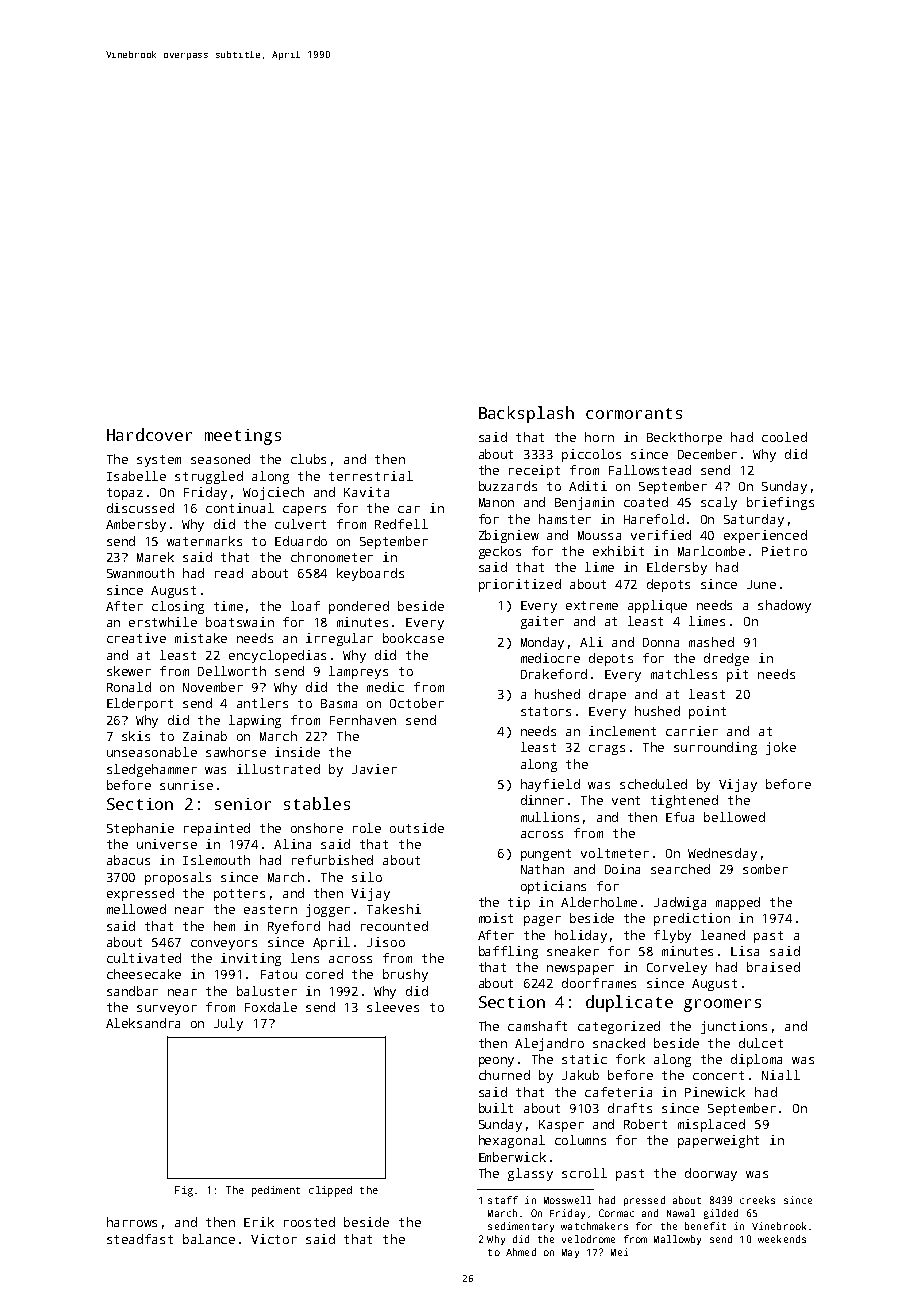 The height and width of the page is (1308, 924). What do you see at coordinates (692, 731) in the page?
I see `carrier` at bounding box center [692, 731].
